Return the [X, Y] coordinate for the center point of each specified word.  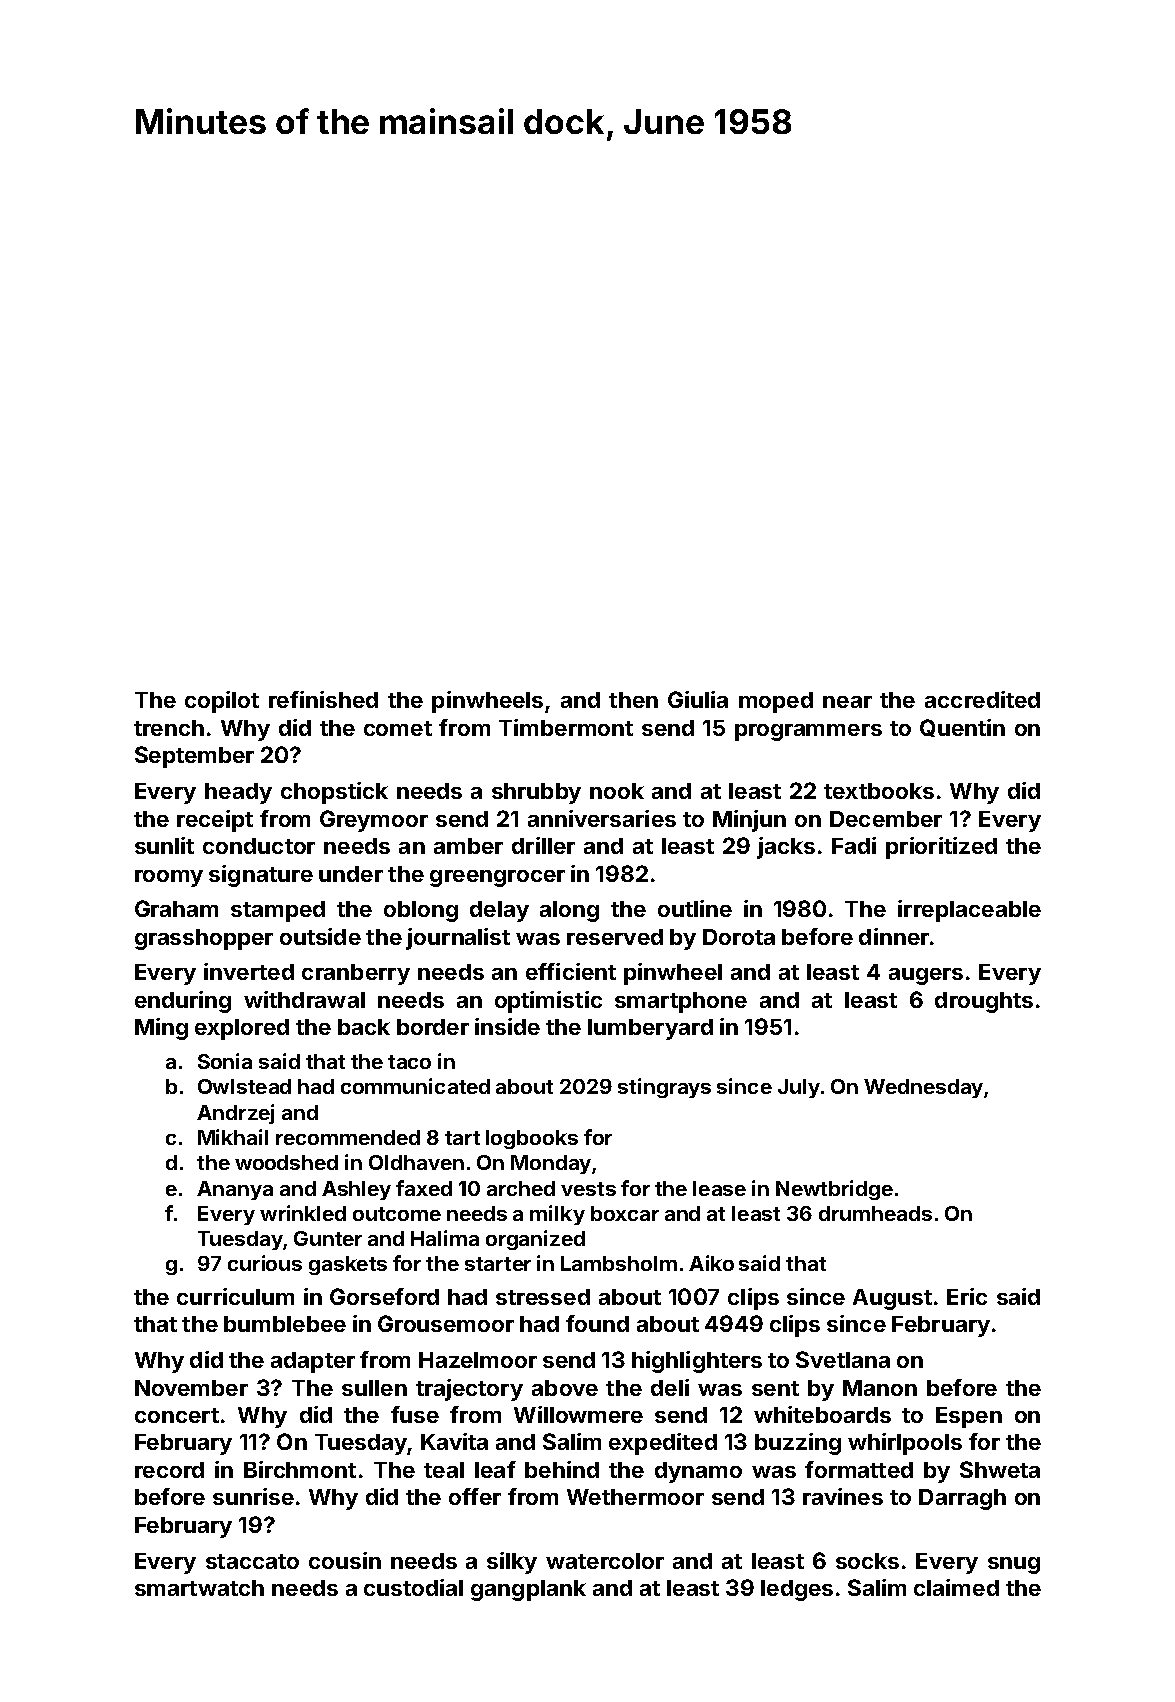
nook [617, 791]
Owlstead [244, 1086]
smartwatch [199, 1588]
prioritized [941, 848]
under [351, 874]
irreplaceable [969, 911]
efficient [571, 971]
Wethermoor [635, 1497]
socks [867, 1561]
